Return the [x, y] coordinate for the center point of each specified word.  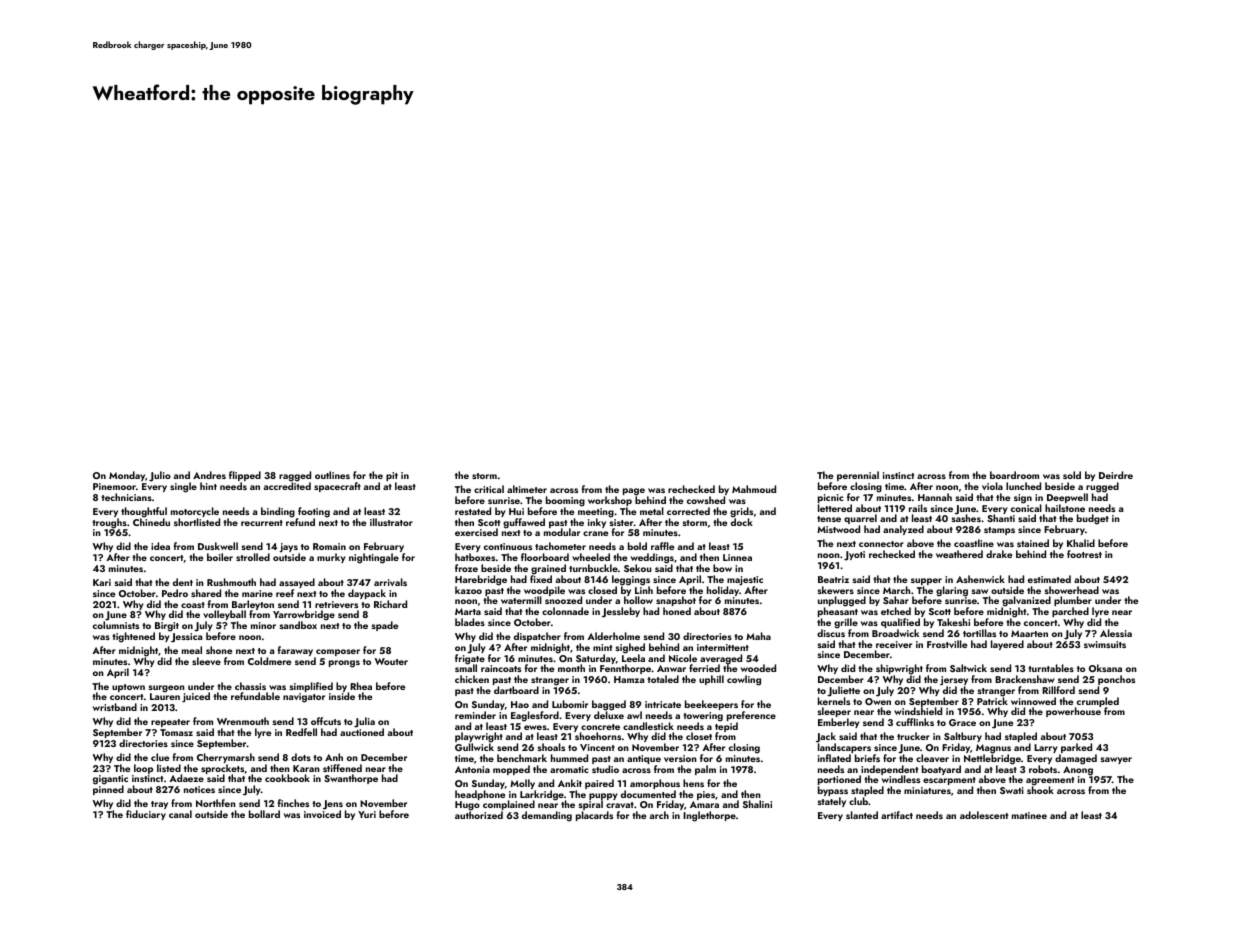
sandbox [298, 625]
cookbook [287, 778]
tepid [726, 727]
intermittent [723, 647]
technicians [126, 497]
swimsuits [1105, 644]
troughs [109, 523]
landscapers [844, 748]
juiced [196, 697]
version [680, 758]
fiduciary [146, 815]
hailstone [1065, 508]
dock [742, 522]
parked [1076, 748]
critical [489, 489]
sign [1023, 499]
